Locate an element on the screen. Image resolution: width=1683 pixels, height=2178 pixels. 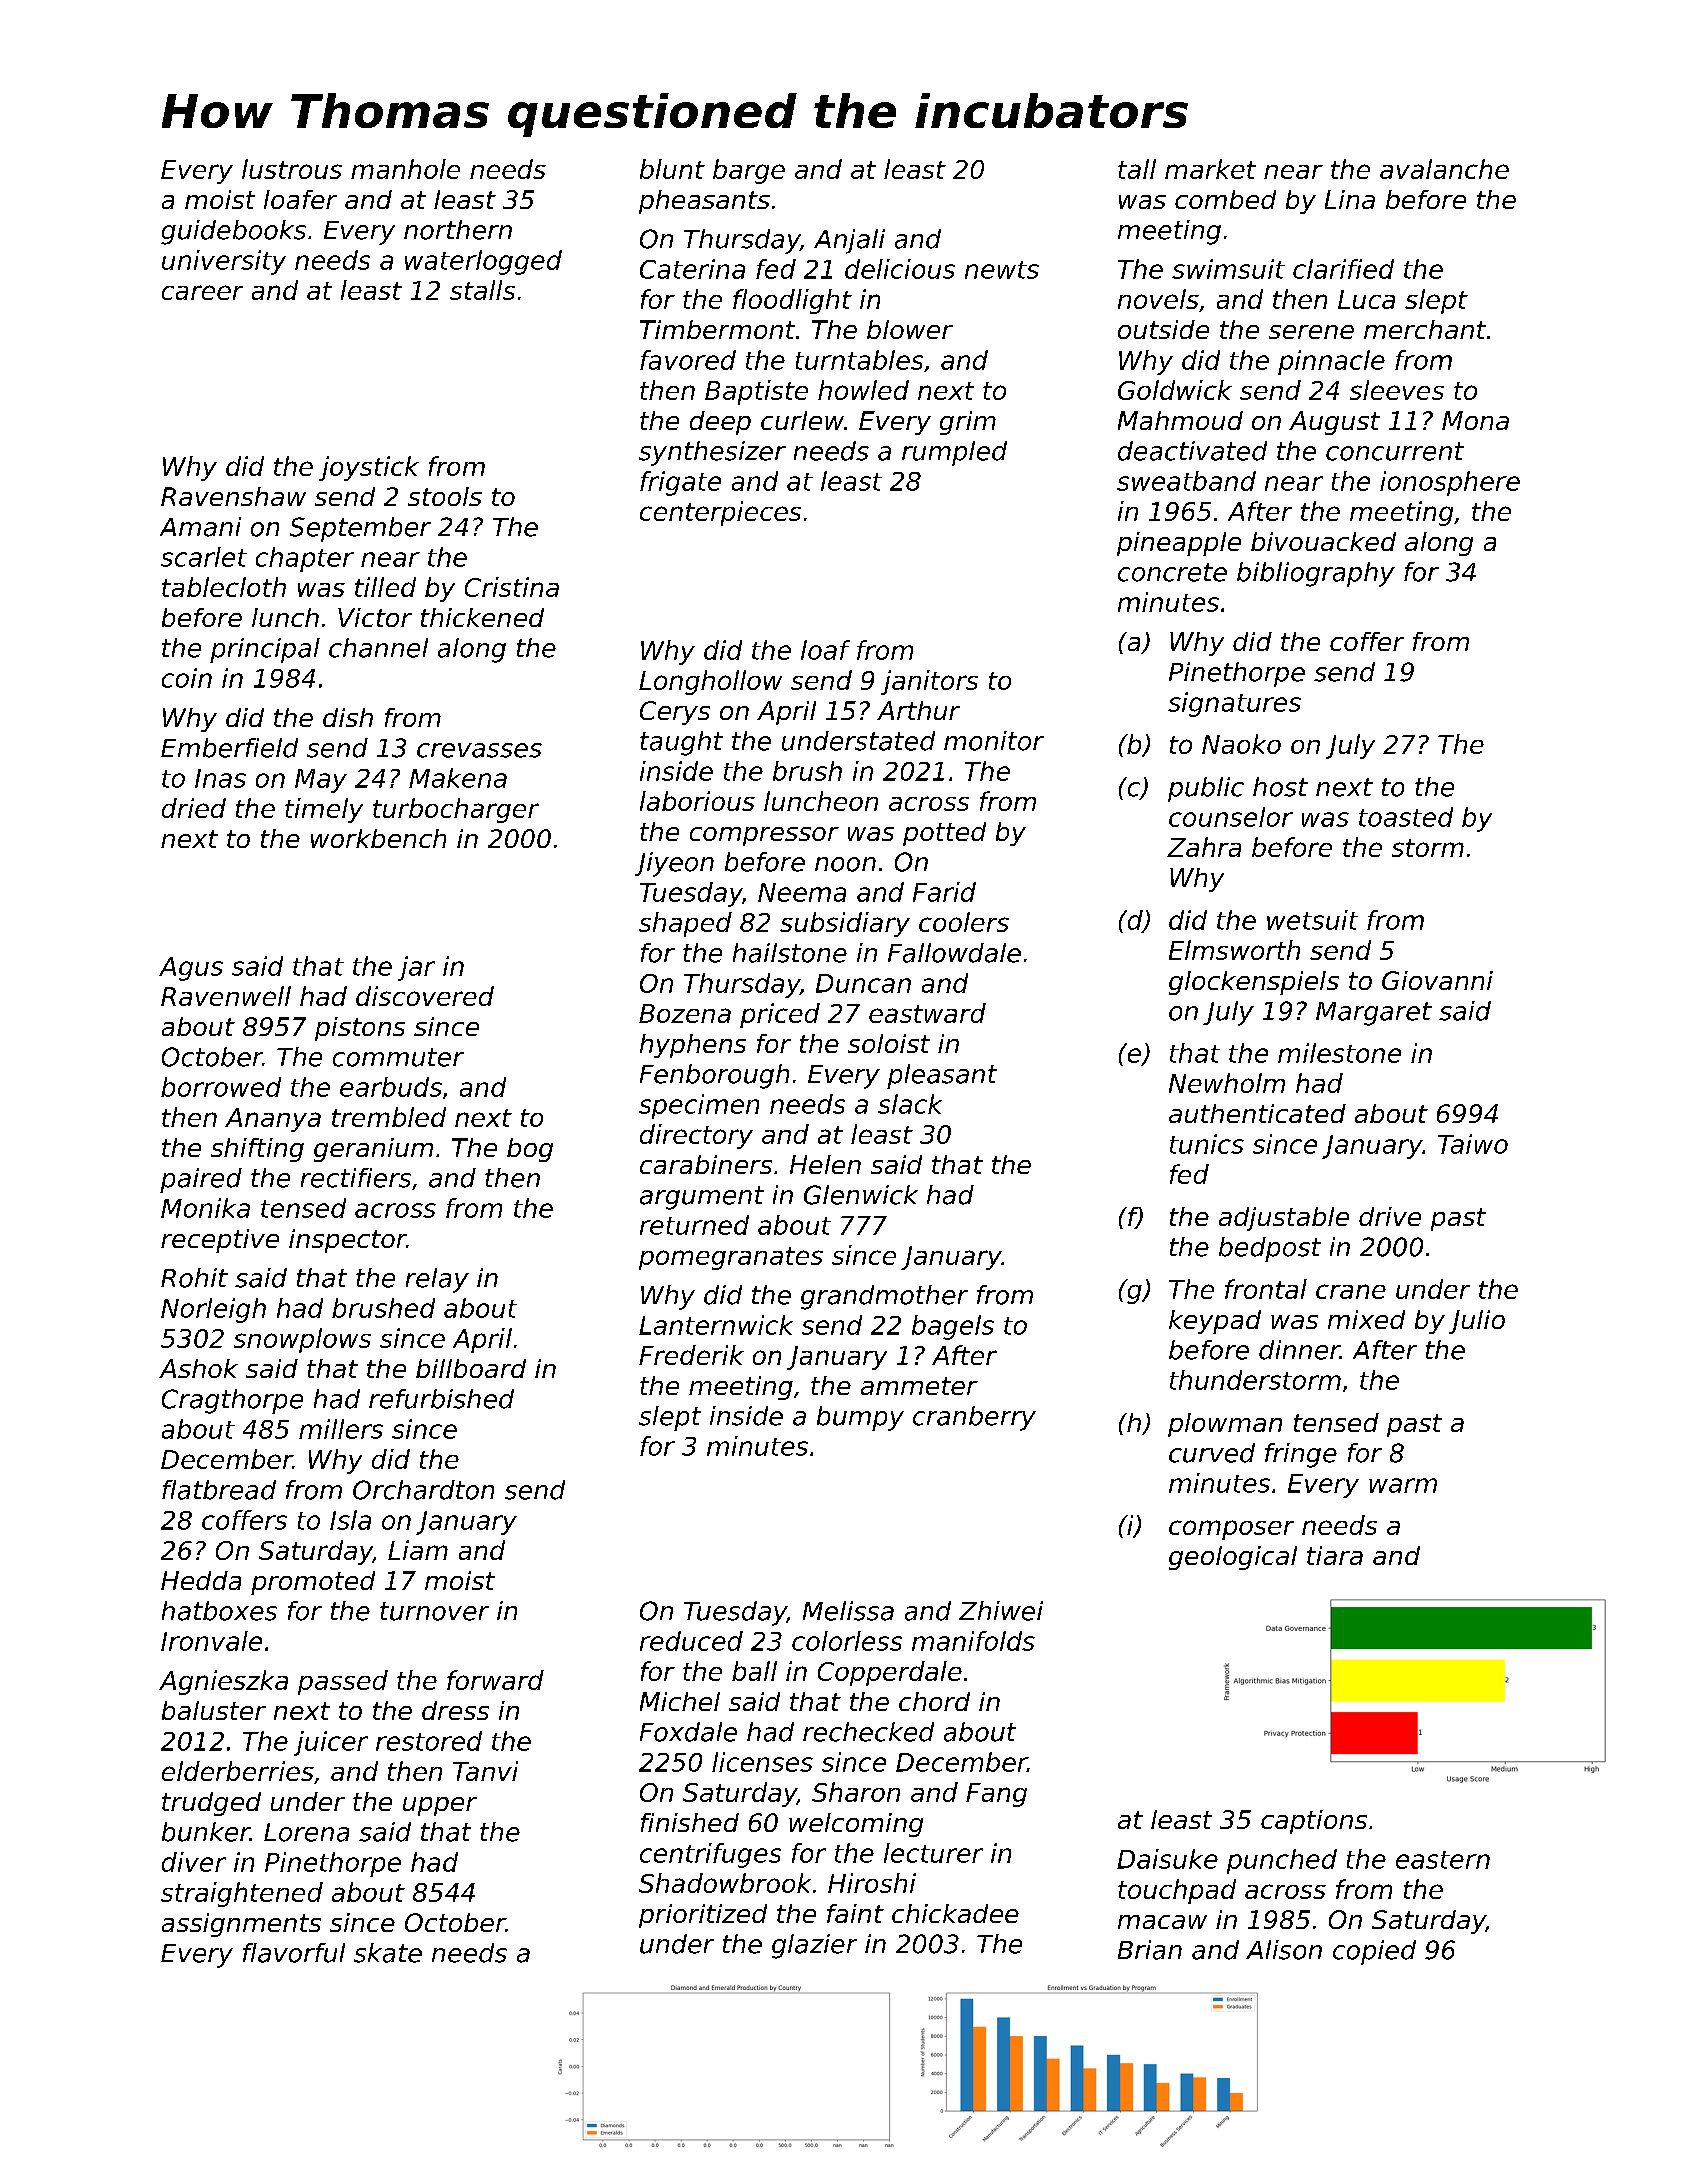
flavorful is located at coordinates (294, 1953).
